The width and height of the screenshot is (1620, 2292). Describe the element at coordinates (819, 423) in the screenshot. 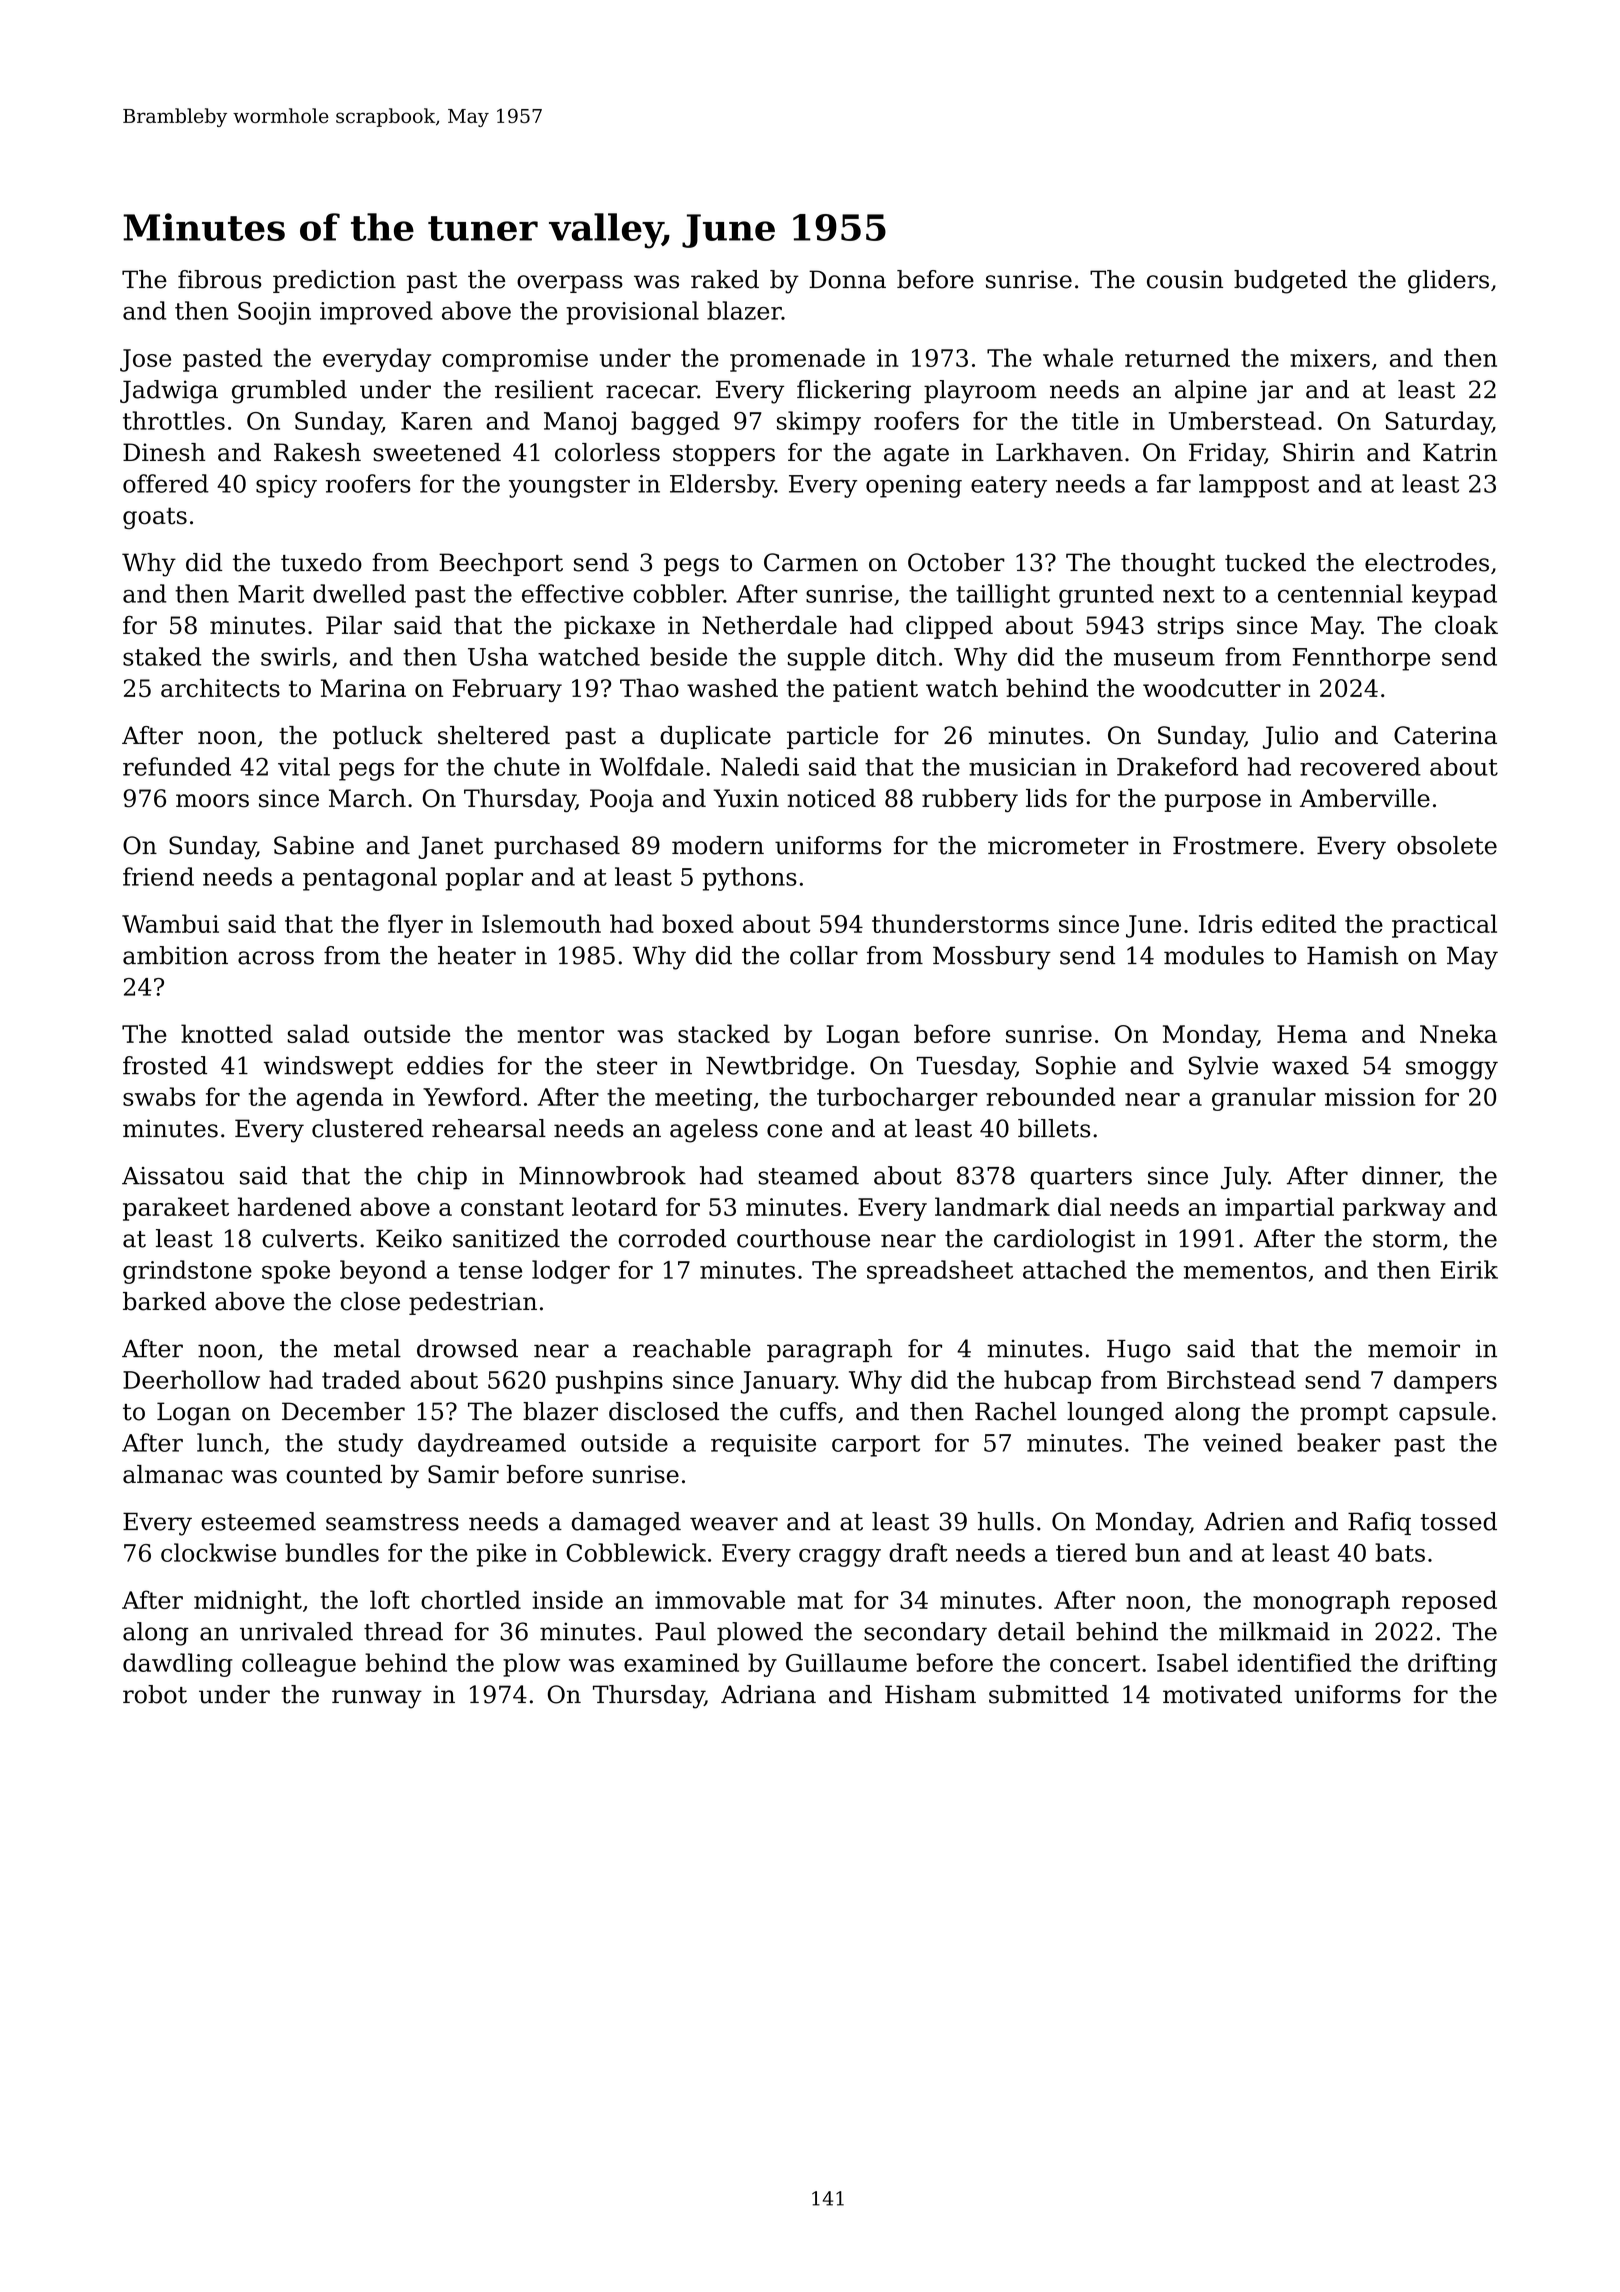

I see `skimpy` at that location.
